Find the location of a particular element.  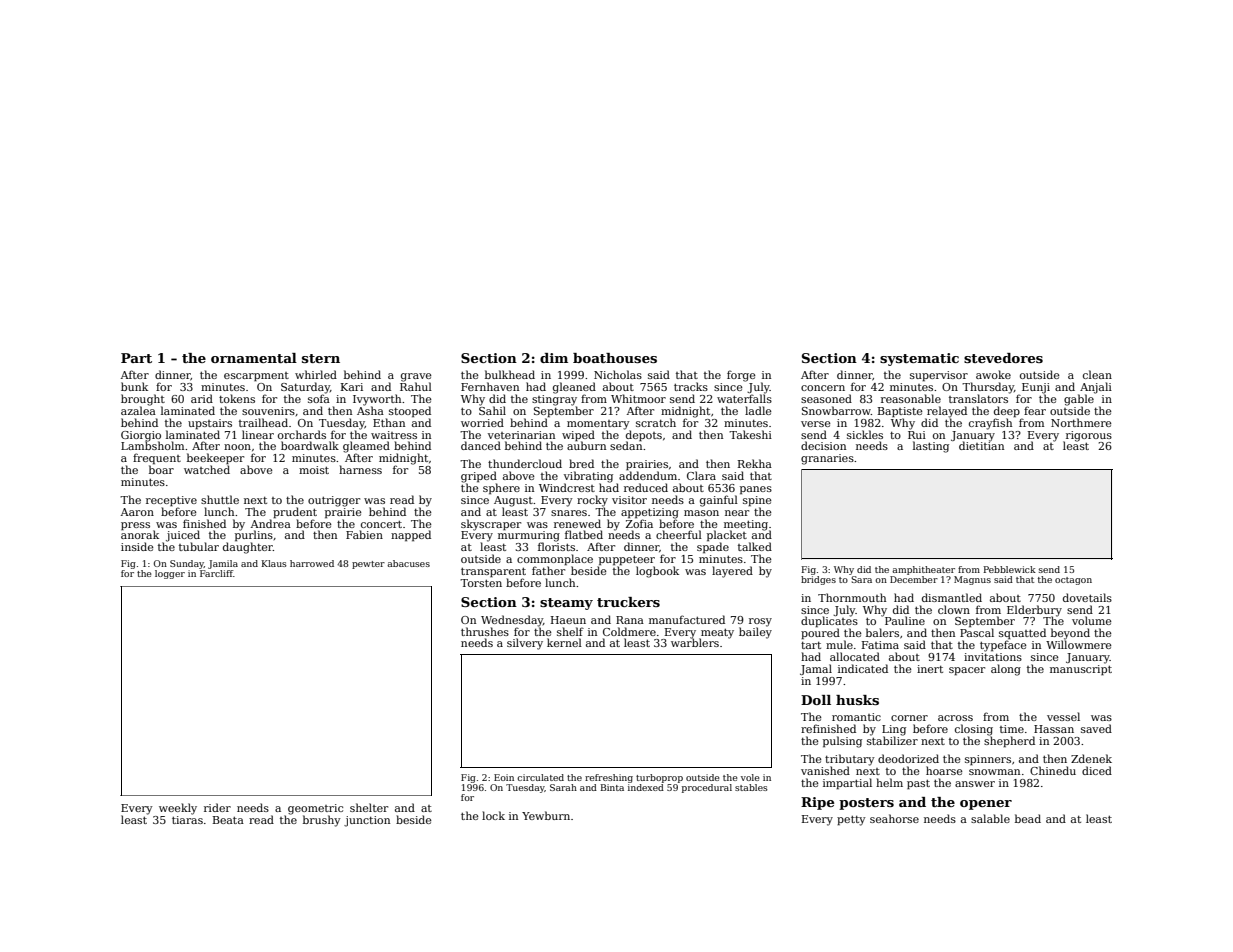

stern is located at coordinates (321, 358).
